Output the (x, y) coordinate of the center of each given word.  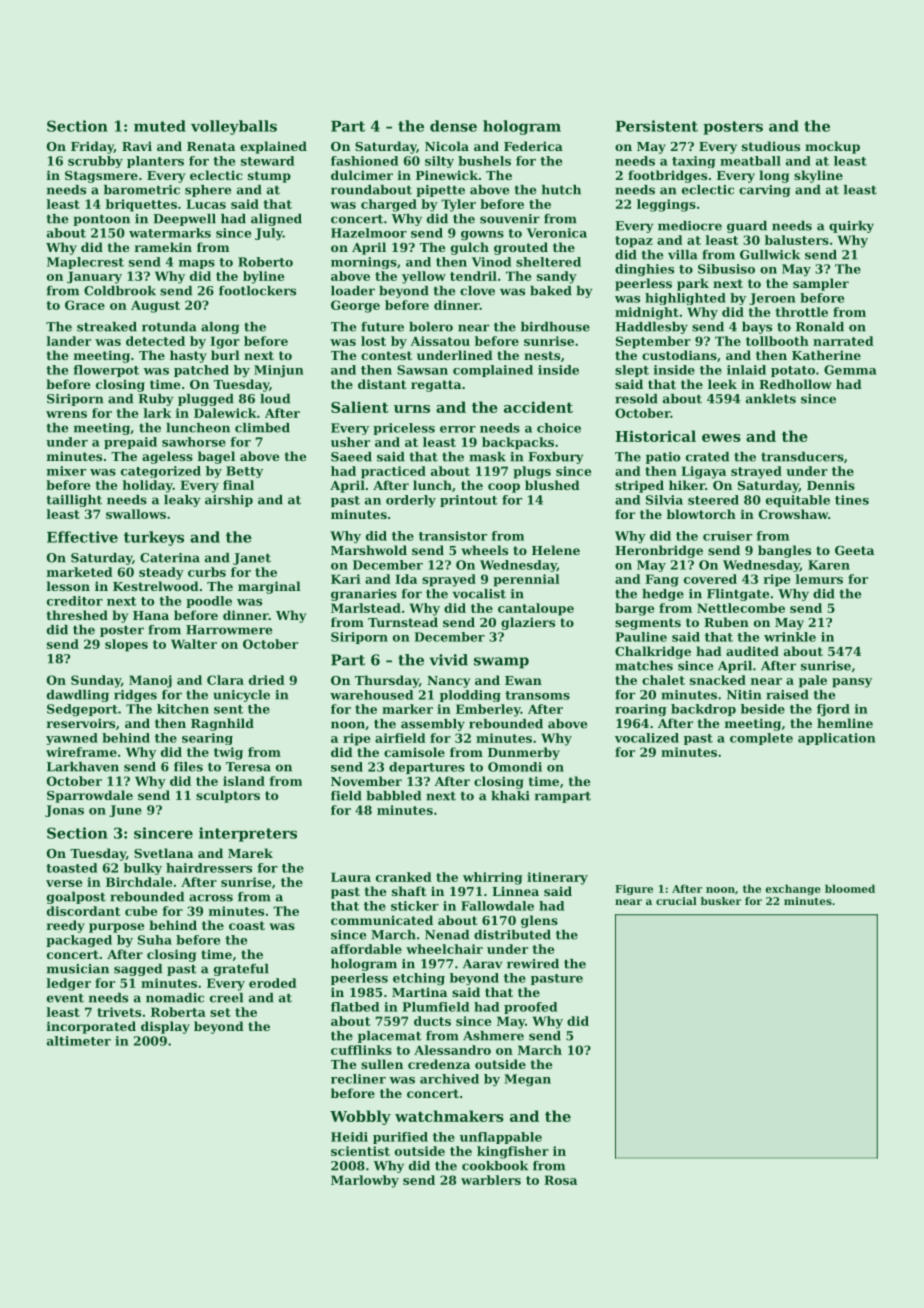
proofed (530, 1008)
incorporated (91, 1027)
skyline (818, 176)
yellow (424, 277)
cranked (404, 877)
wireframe (81, 752)
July (269, 234)
